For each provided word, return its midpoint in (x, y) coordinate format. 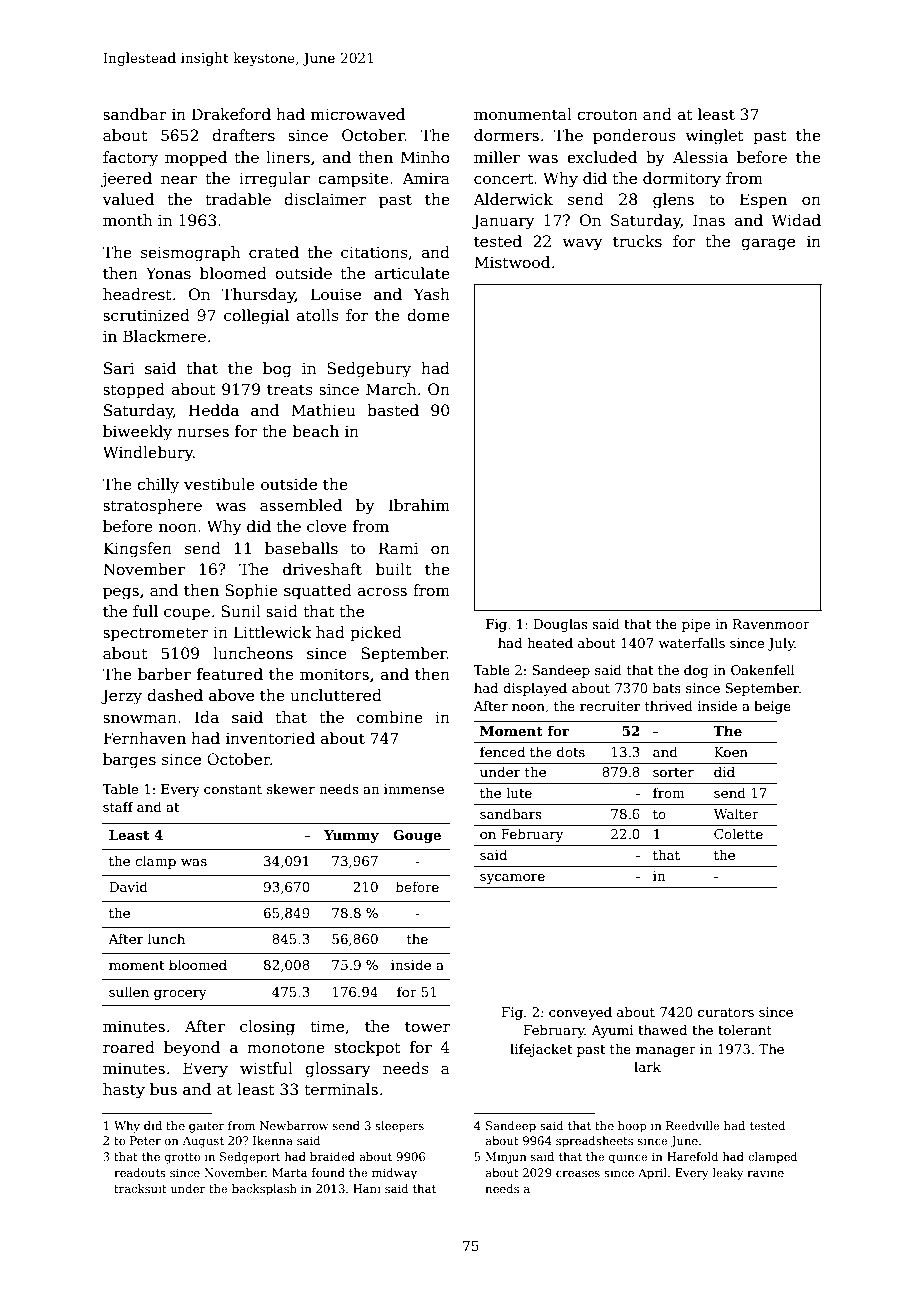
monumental (523, 114)
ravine (765, 1172)
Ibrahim (419, 505)
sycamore (512, 879)
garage (768, 245)
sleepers (399, 1127)
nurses (203, 433)
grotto (182, 1158)
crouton (607, 114)
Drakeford (231, 114)
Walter (736, 813)
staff (118, 807)
